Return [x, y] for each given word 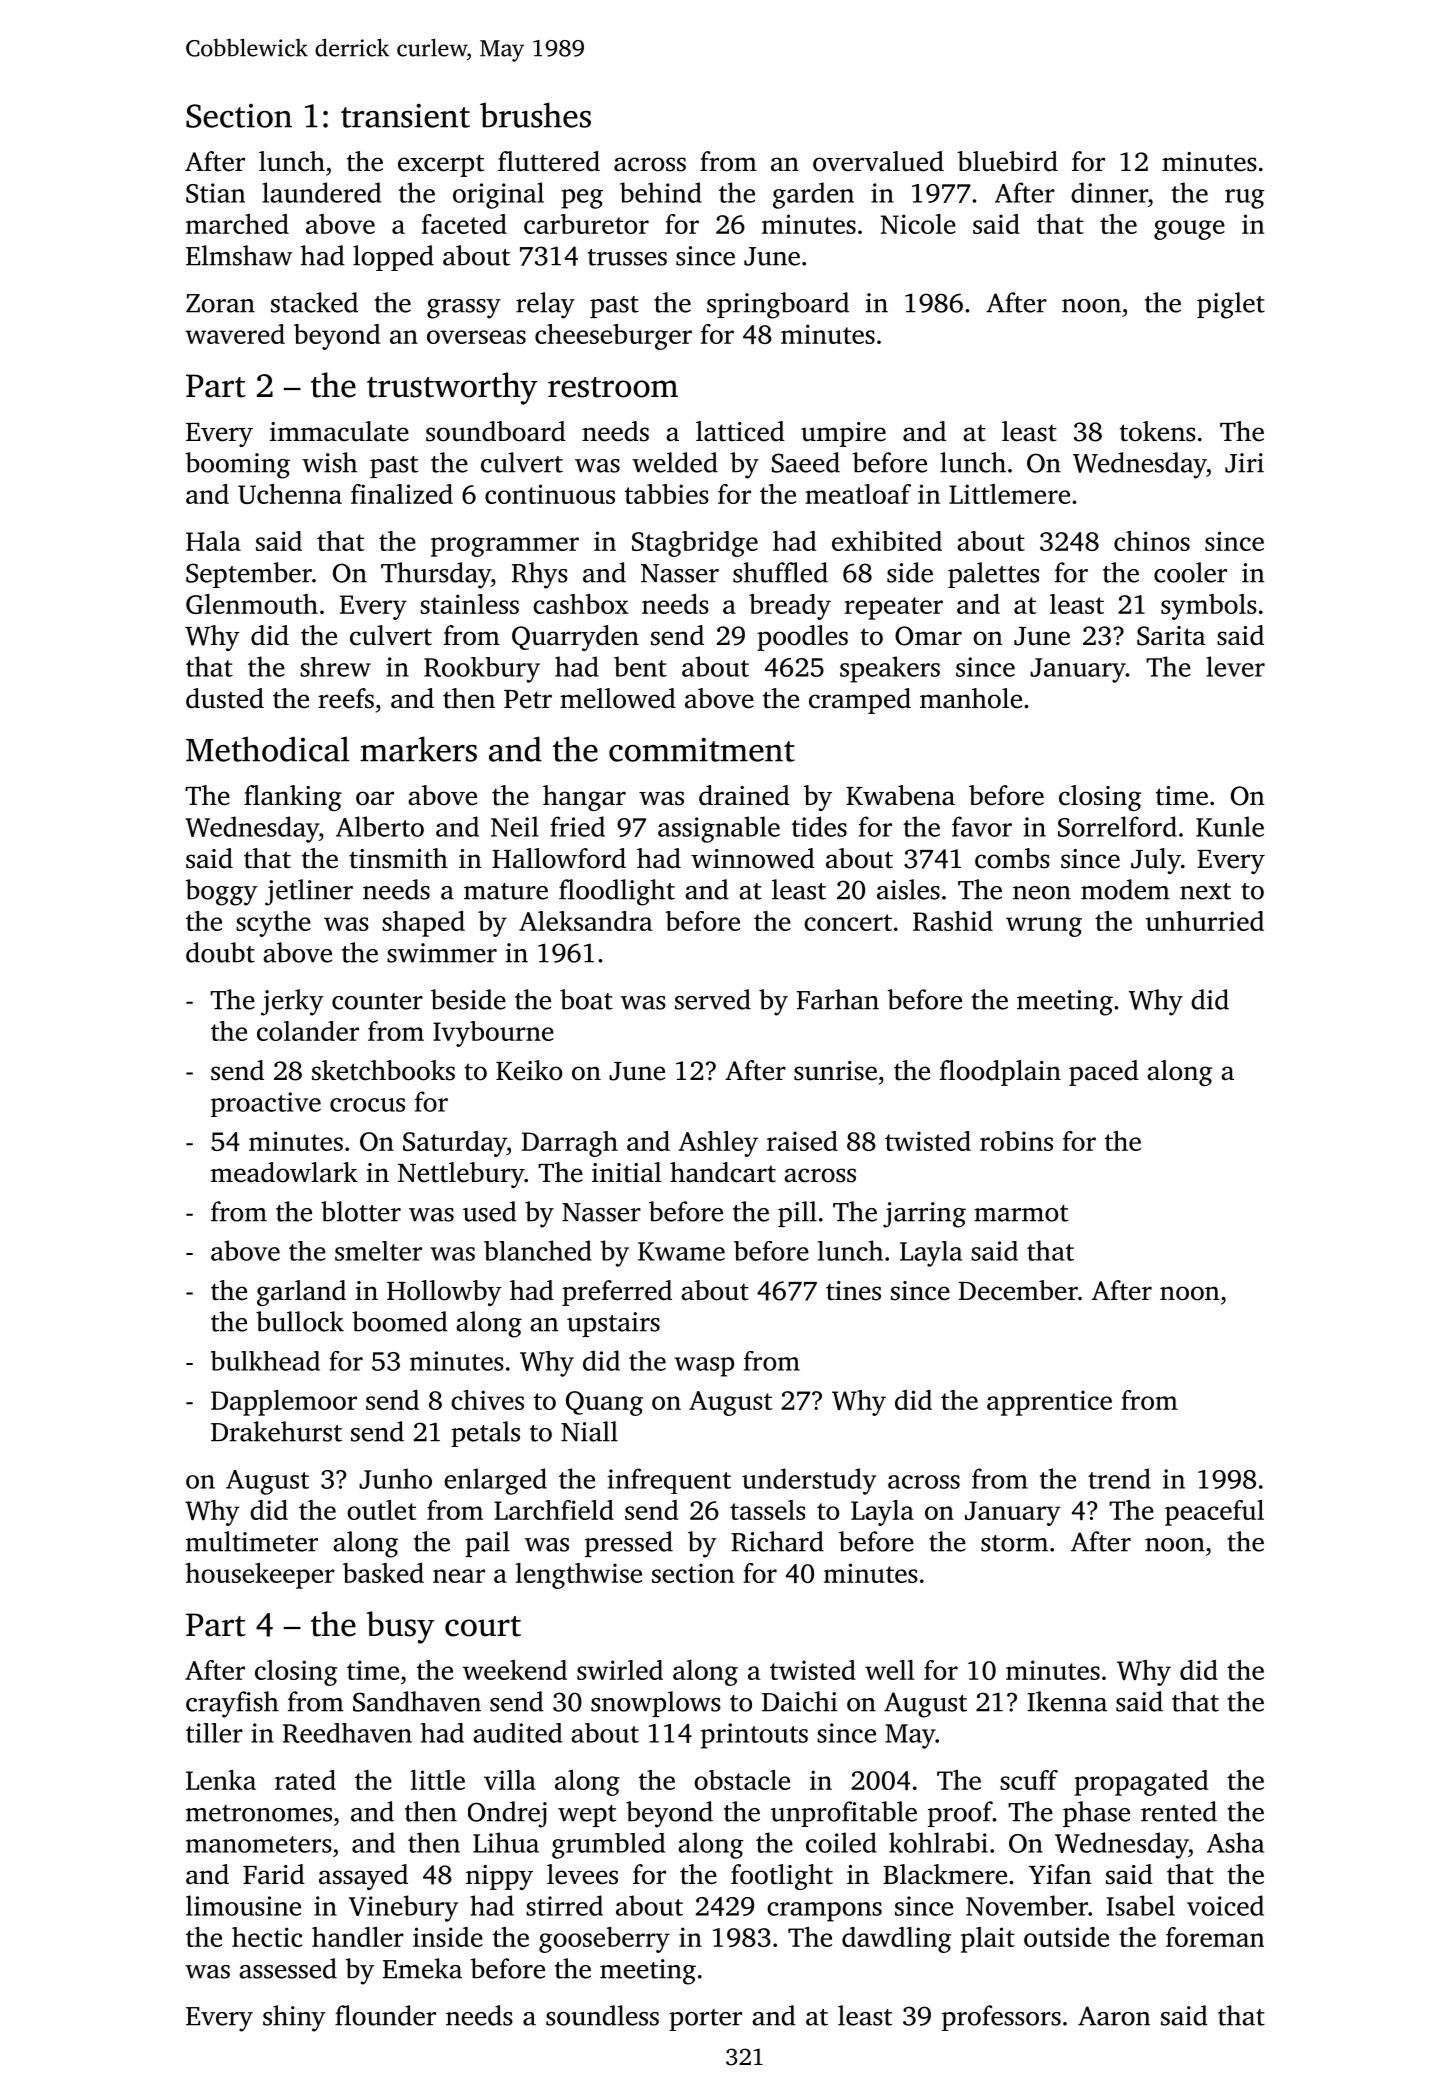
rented [1179, 1811]
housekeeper [260, 1576]
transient [405, 115]
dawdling [896, 1940]
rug [1245, 199]
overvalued [878, 161]
